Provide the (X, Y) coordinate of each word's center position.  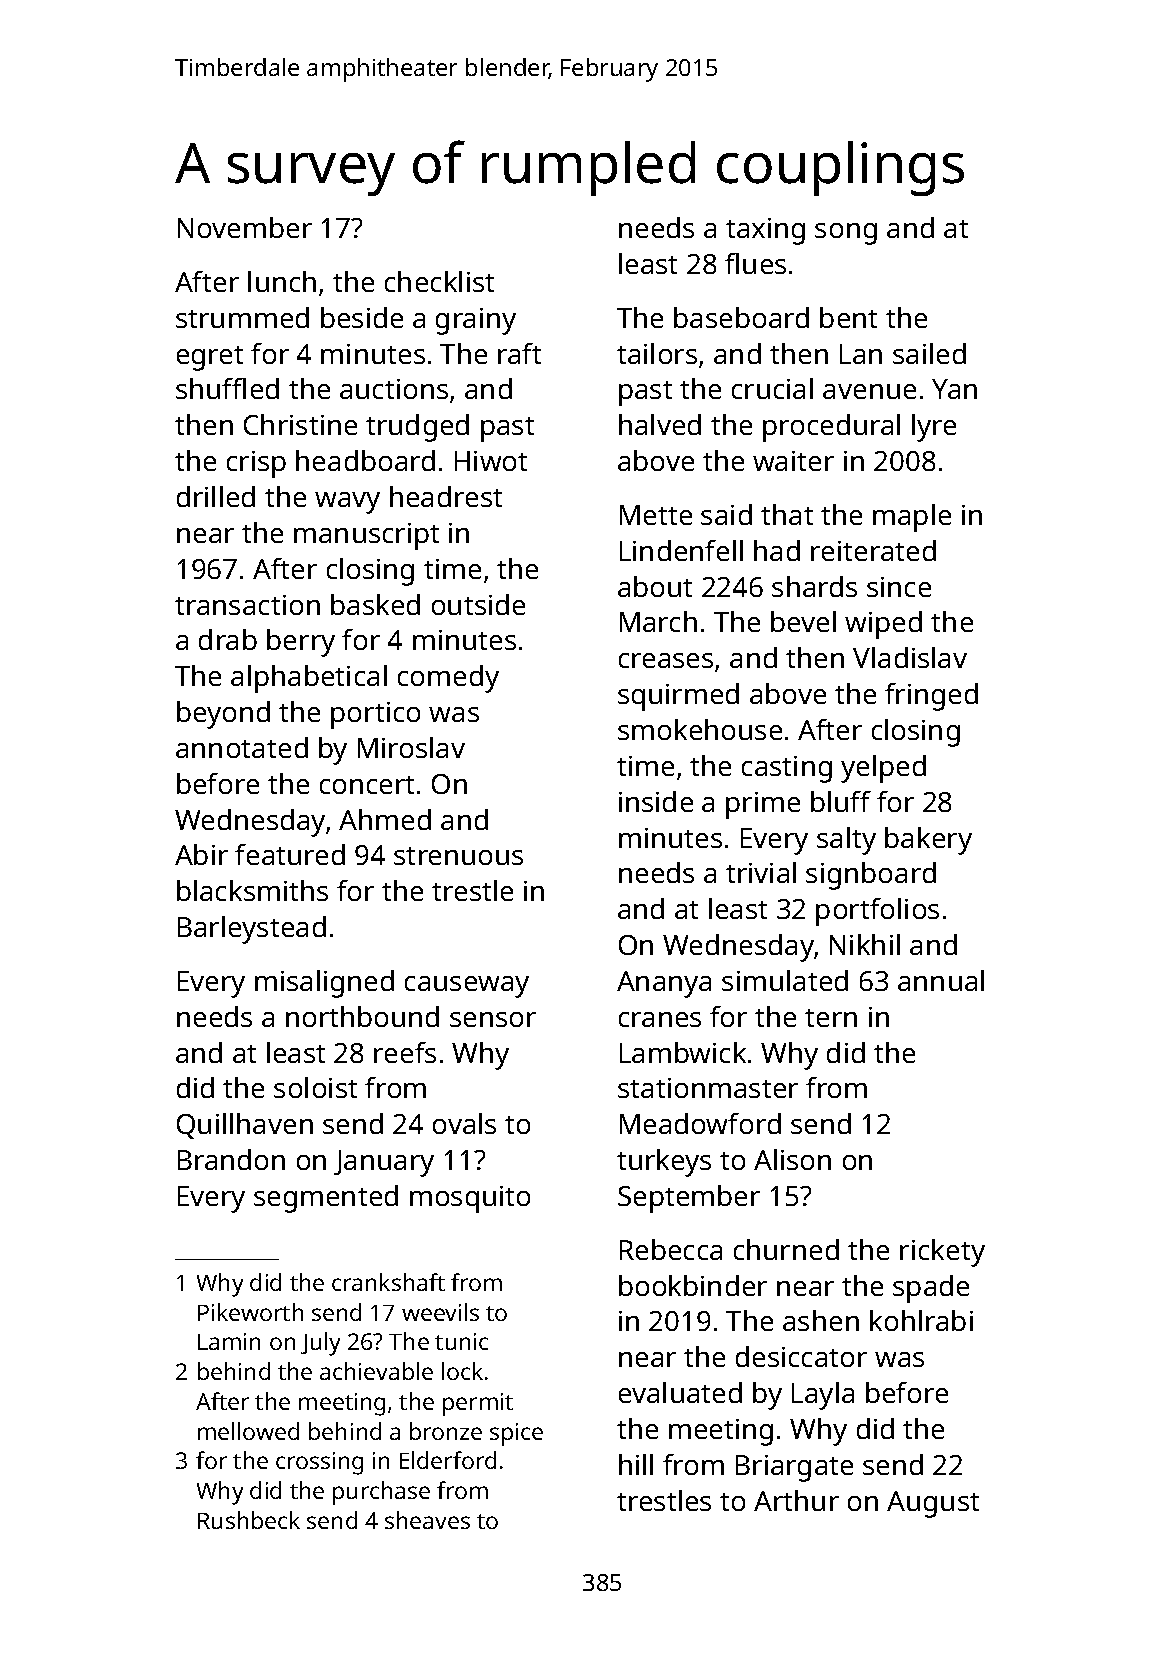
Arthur (796, 1500)
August (933, 1504)
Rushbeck (249, 1520)
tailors (657, 353)
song (846, 234)
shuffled (227, 388)
